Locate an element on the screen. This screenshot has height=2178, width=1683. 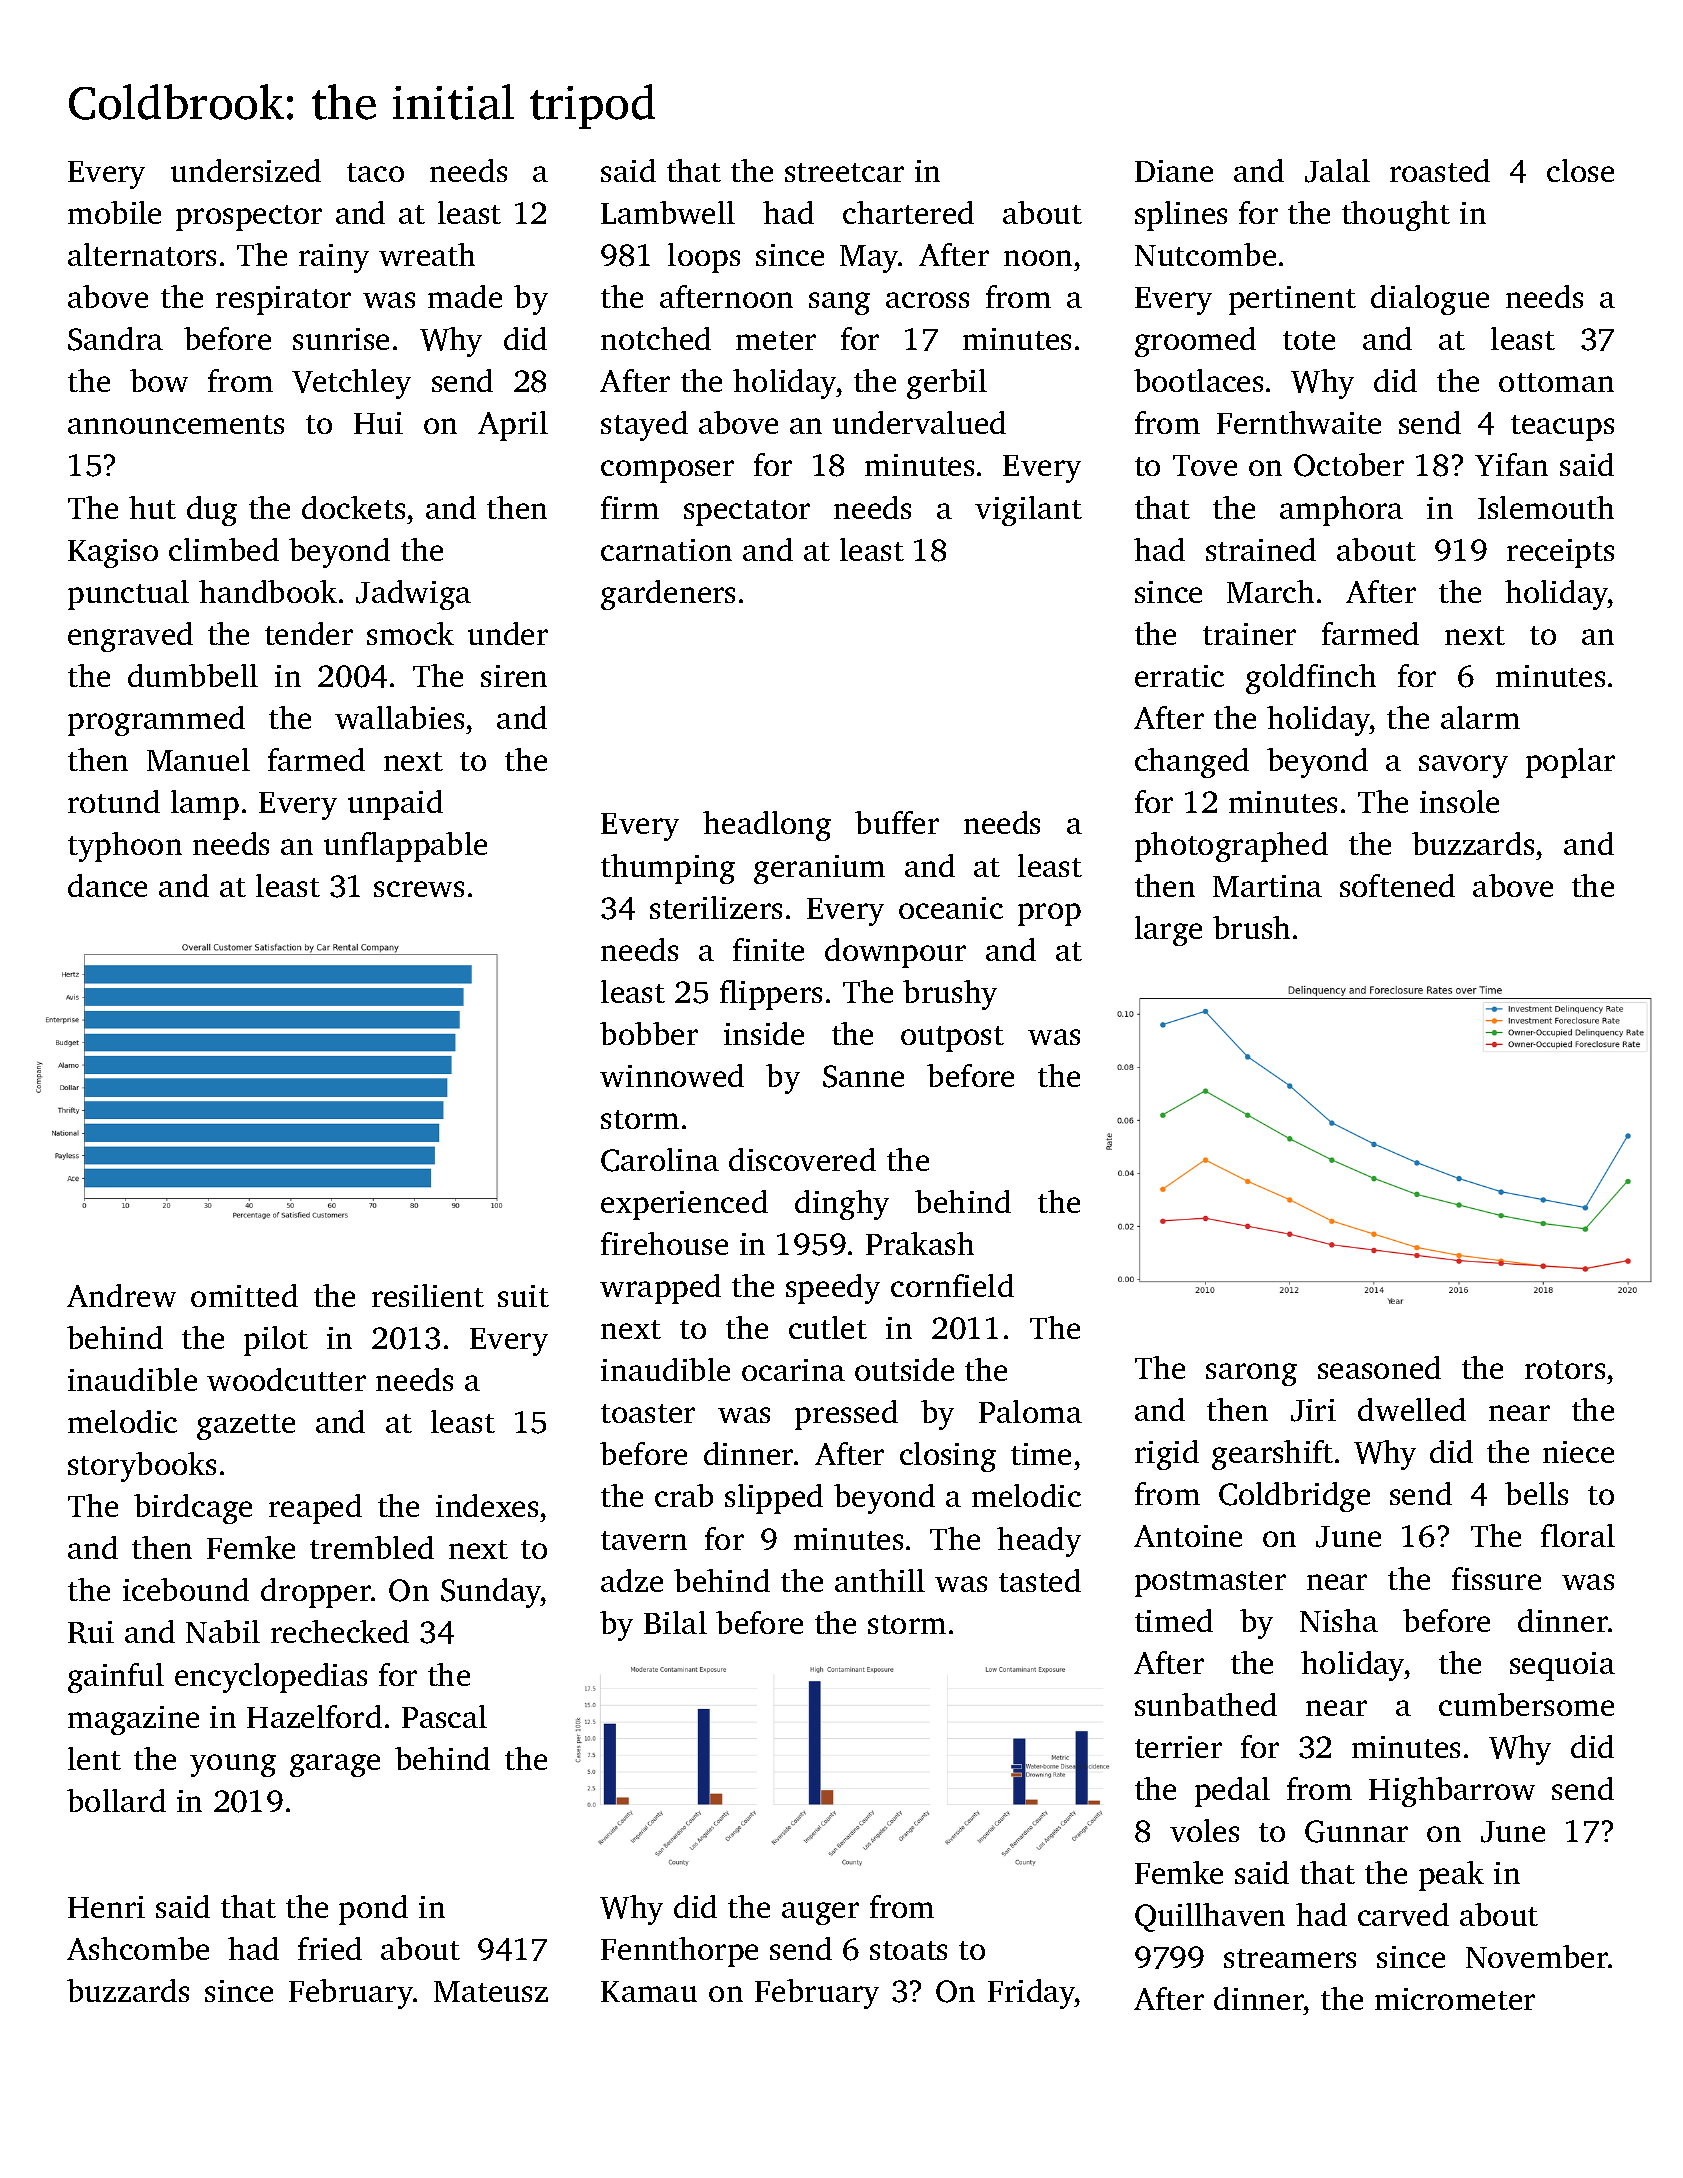
auger is located at coordinates (820, 1913).
